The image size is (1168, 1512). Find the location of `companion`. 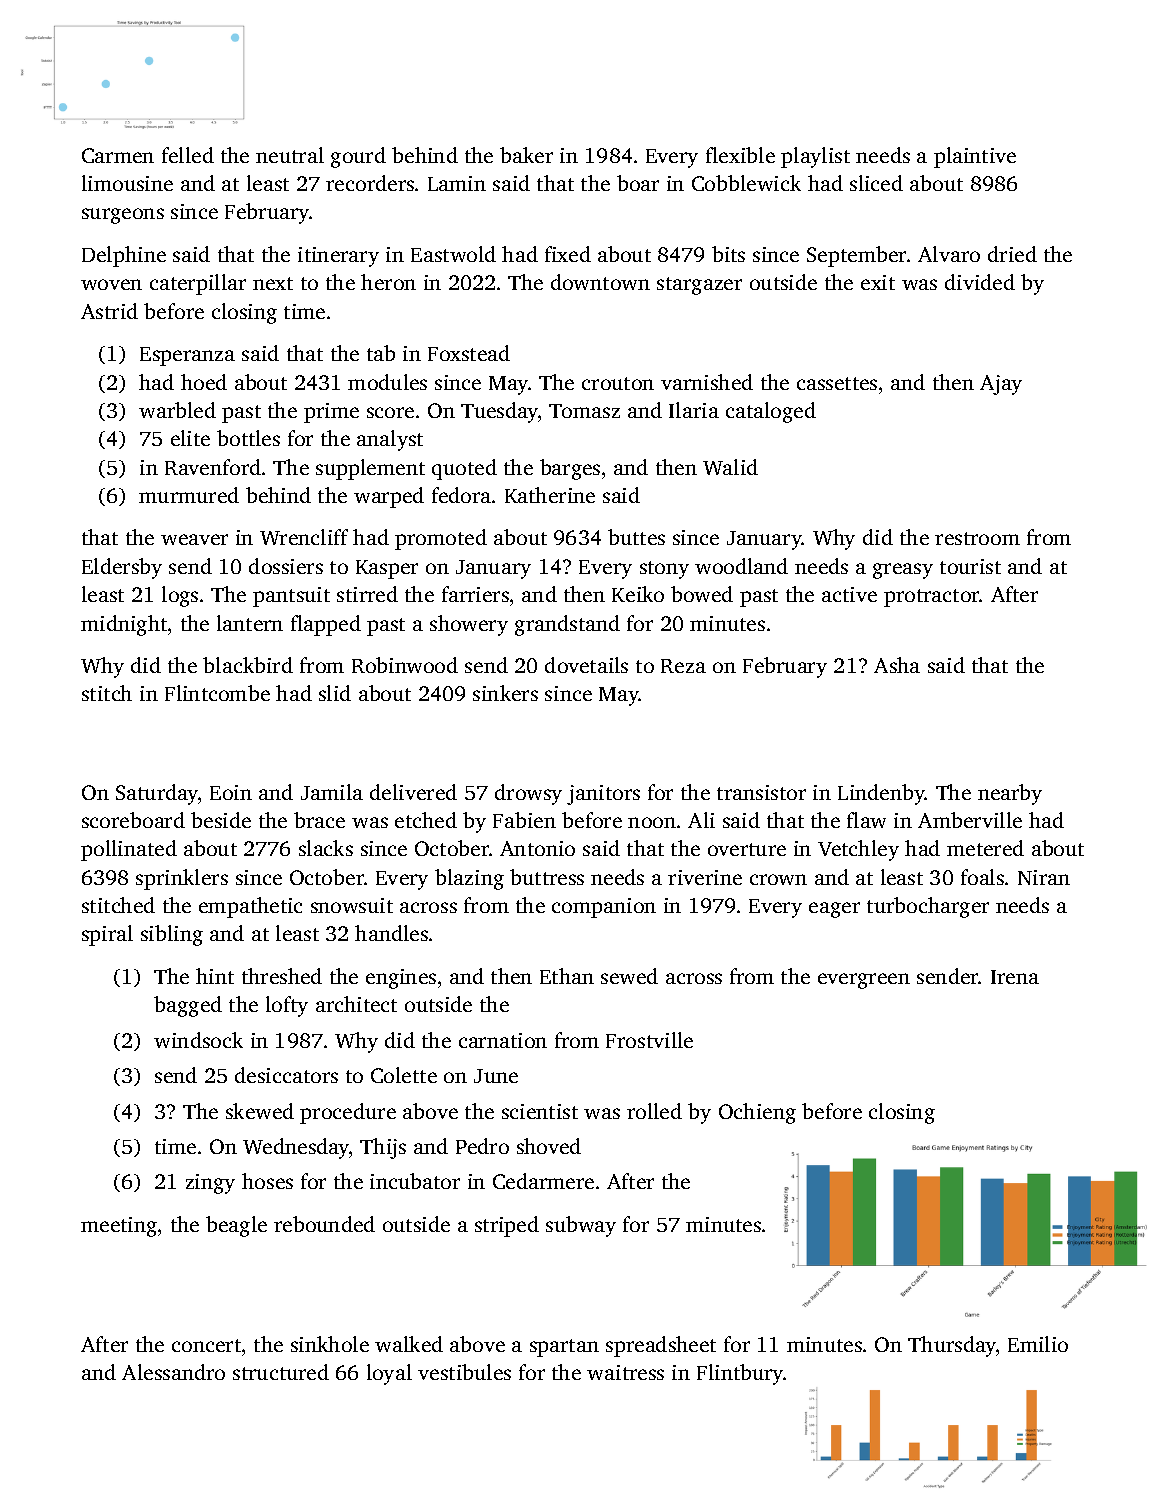

companion is located at coordinates (604, 908).
